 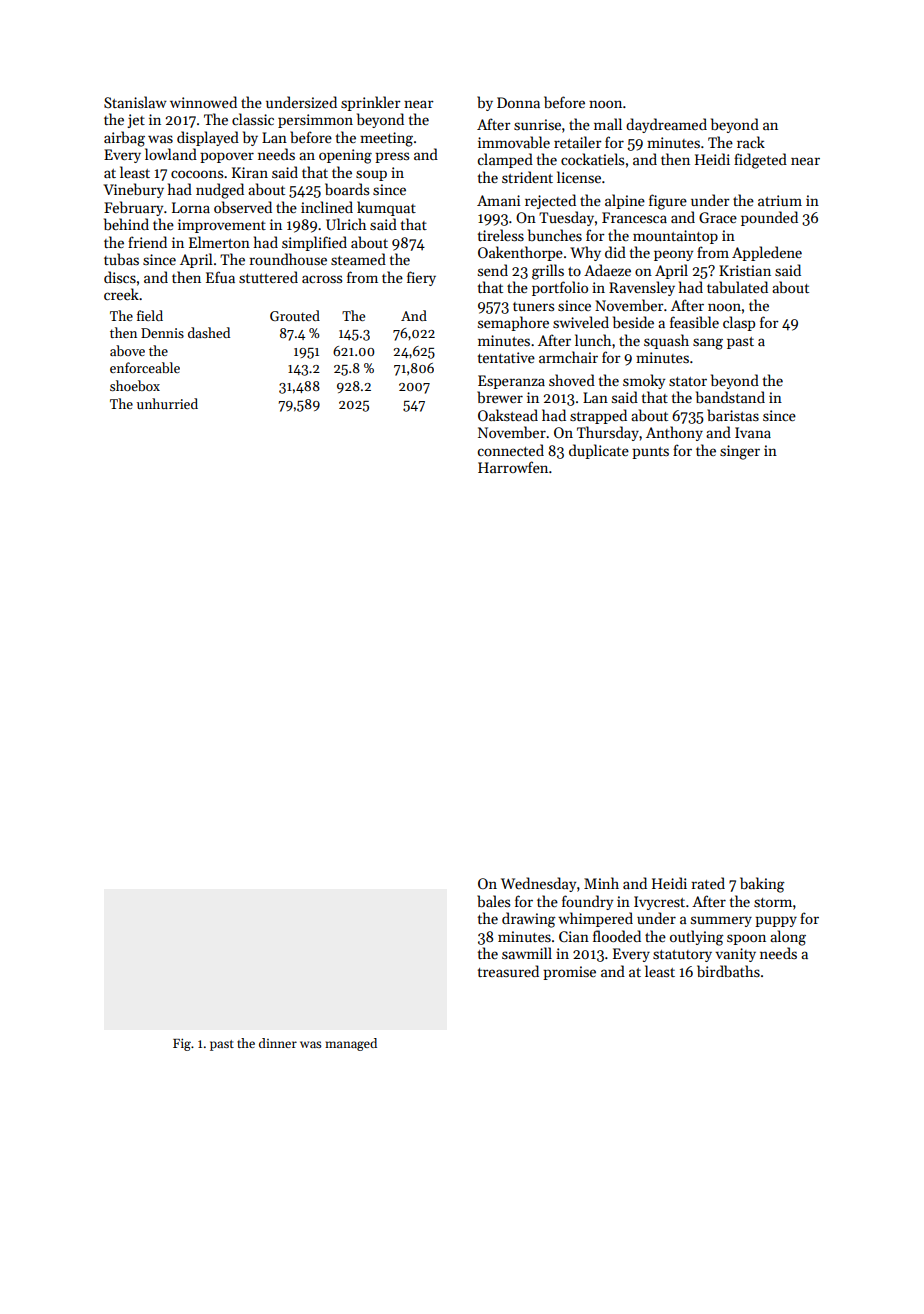 I want to click on Donna, so click(x=518, y=102).
